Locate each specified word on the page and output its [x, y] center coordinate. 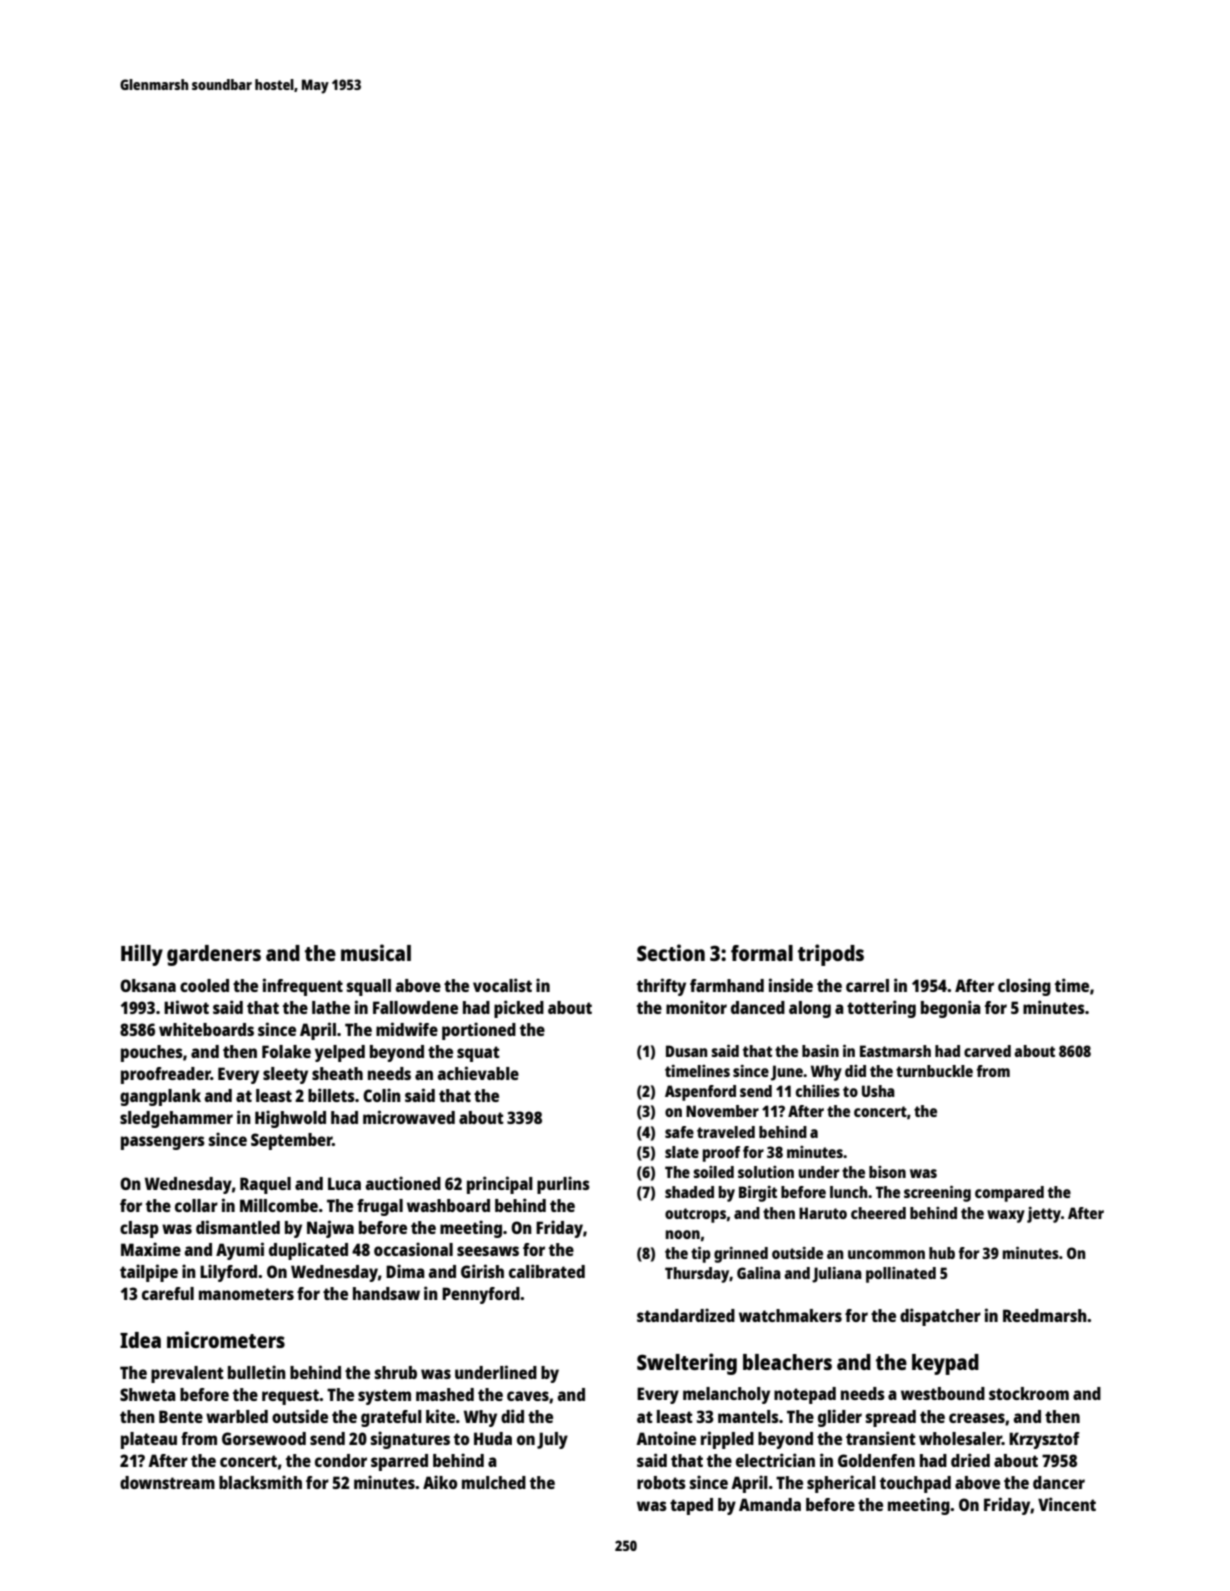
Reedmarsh [1045, 1315]
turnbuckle [934, 1071]
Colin [382, 1095]
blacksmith [260, 1482]
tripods [831, 955]
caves [528, 1396]
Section [671, 952]
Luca [344, 1183]
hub [942, 1253]
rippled [727, 1440]
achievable [478, 1073]
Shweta [148, 1394]
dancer [1059, 1482]
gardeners [214, 955]
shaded [689, 1192]
